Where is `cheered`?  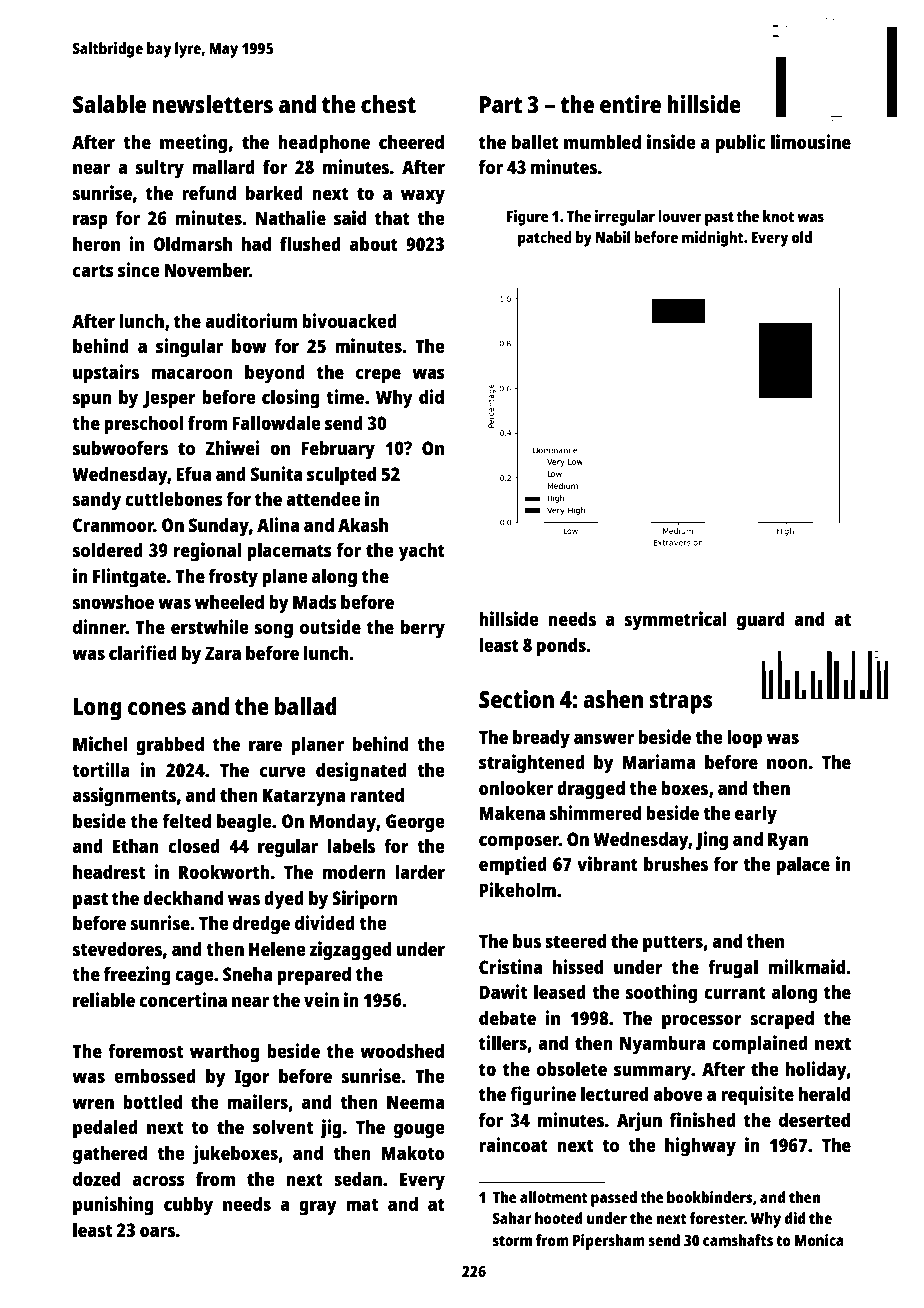 cheered is located at coordinates (411, 141).
